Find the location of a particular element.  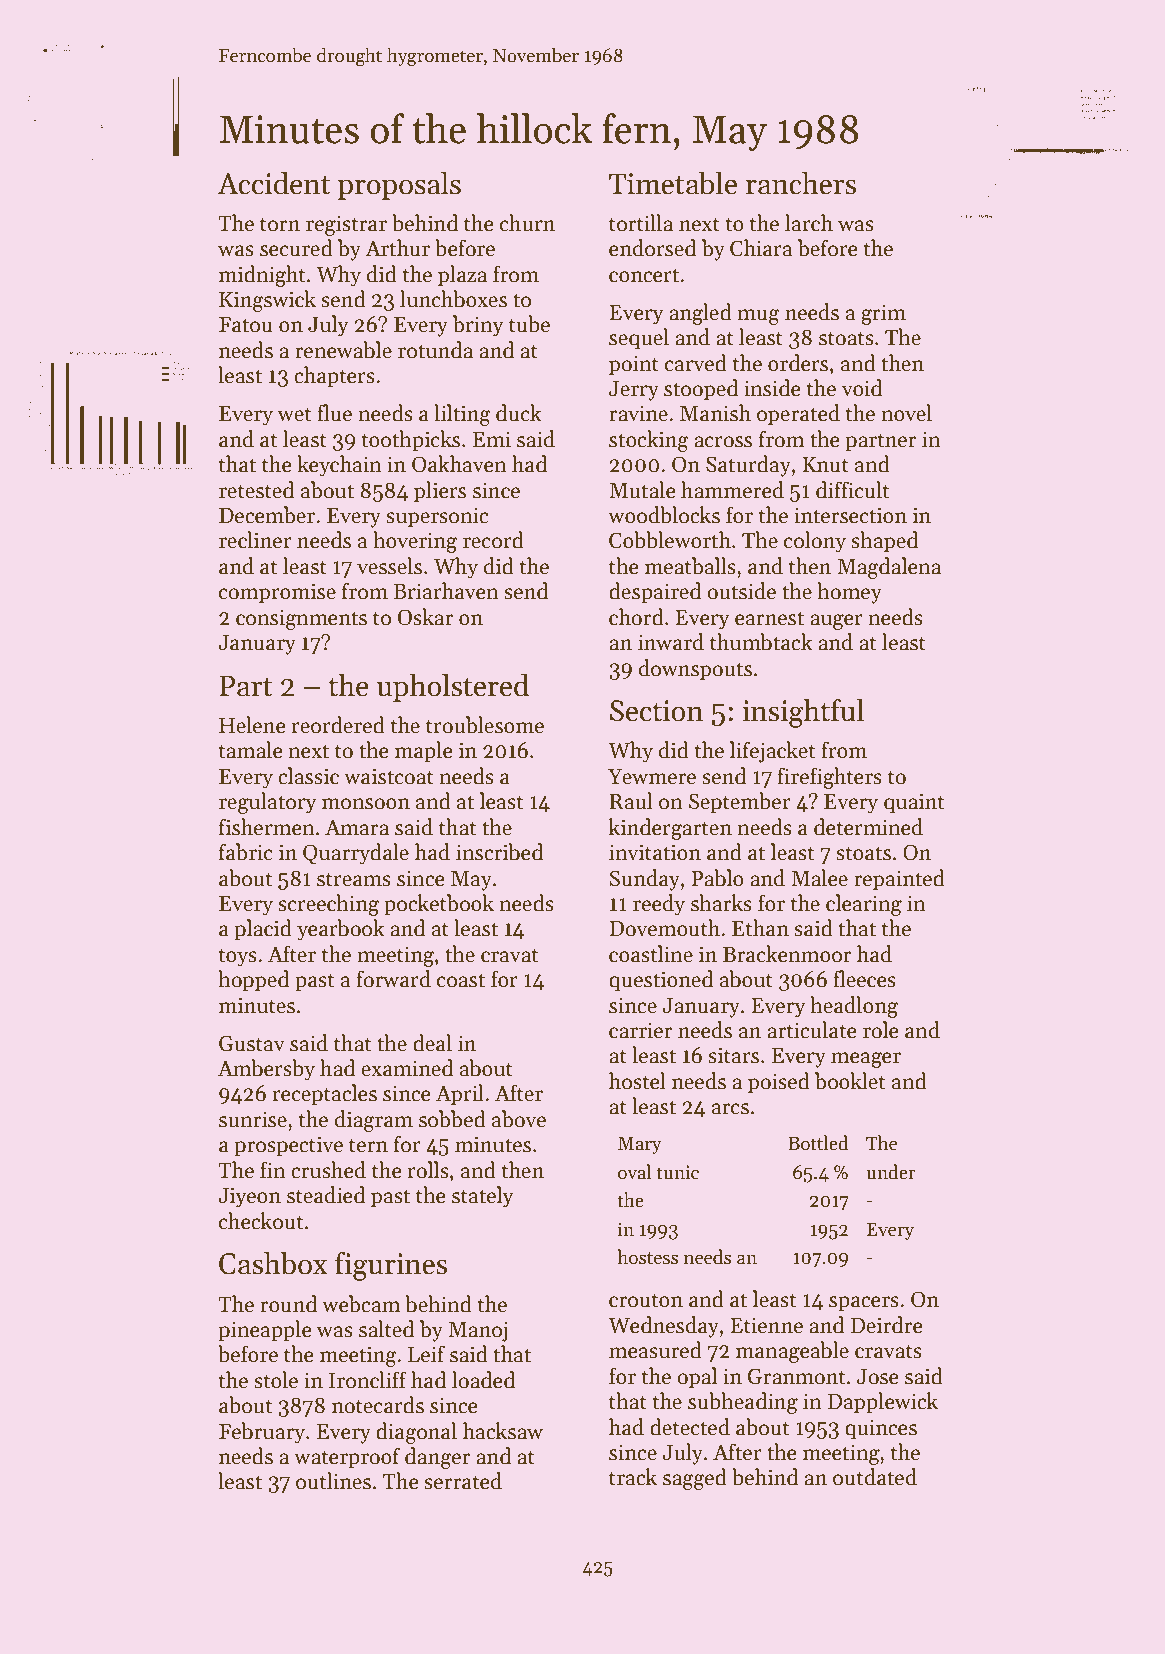

Knut is located at coordinates (825, 465).
